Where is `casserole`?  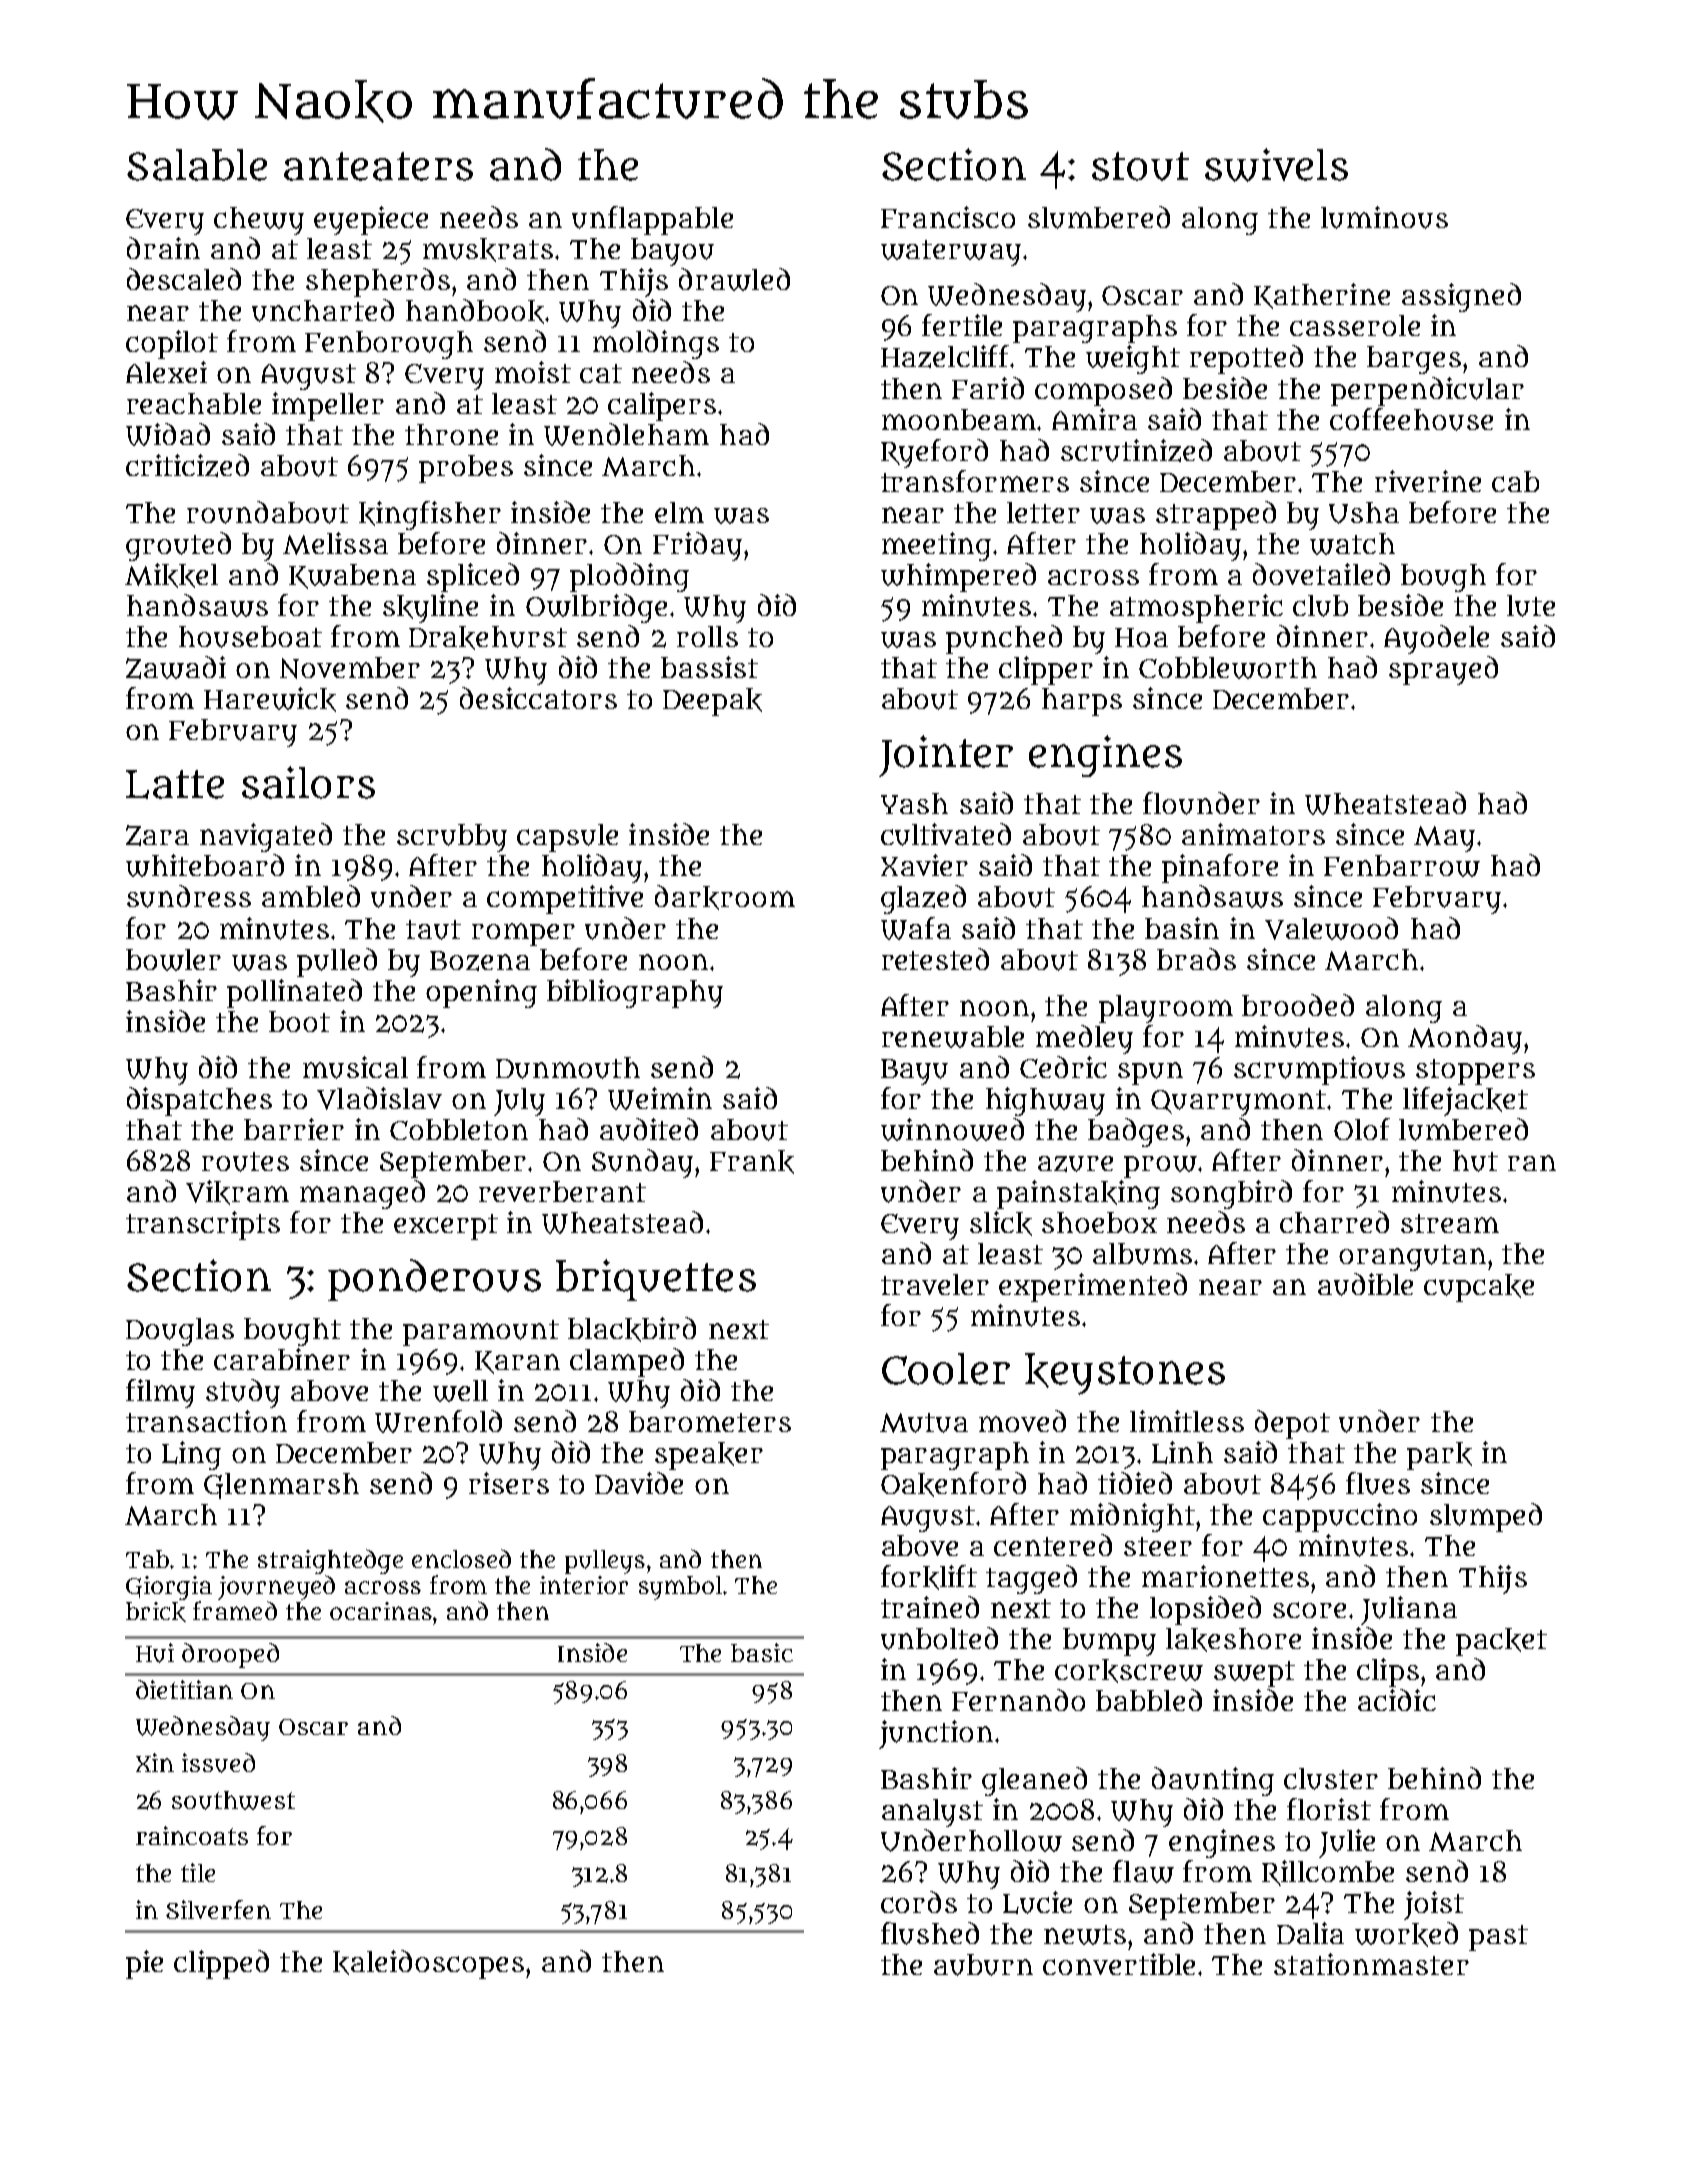 casserole is located at coordinates (1355, 325).
